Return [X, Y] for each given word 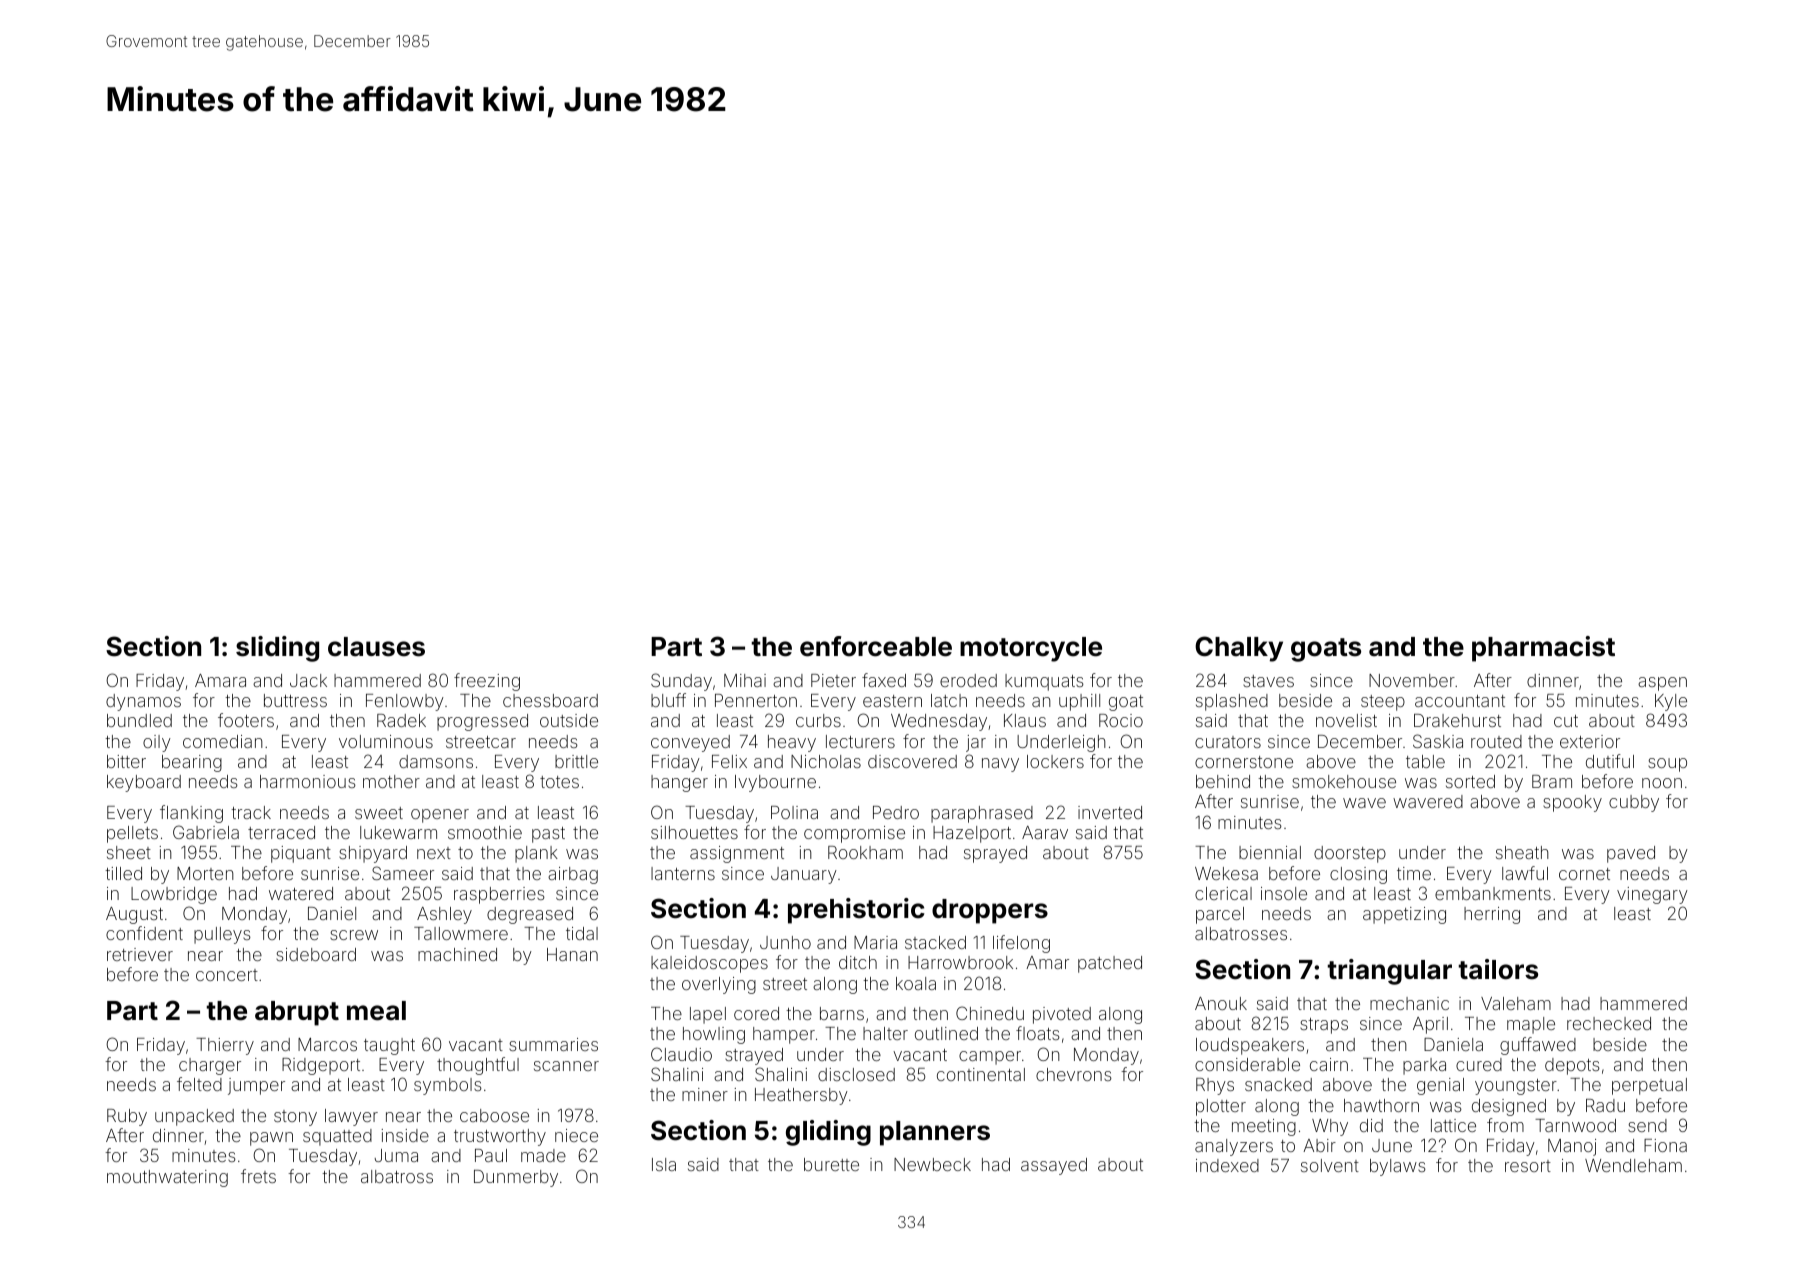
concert [227, 975]
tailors [1498, 969]
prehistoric [856, 911]
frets [258, 1176]
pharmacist [1543, 649]
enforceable [876, 646]
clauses [376, 647]
